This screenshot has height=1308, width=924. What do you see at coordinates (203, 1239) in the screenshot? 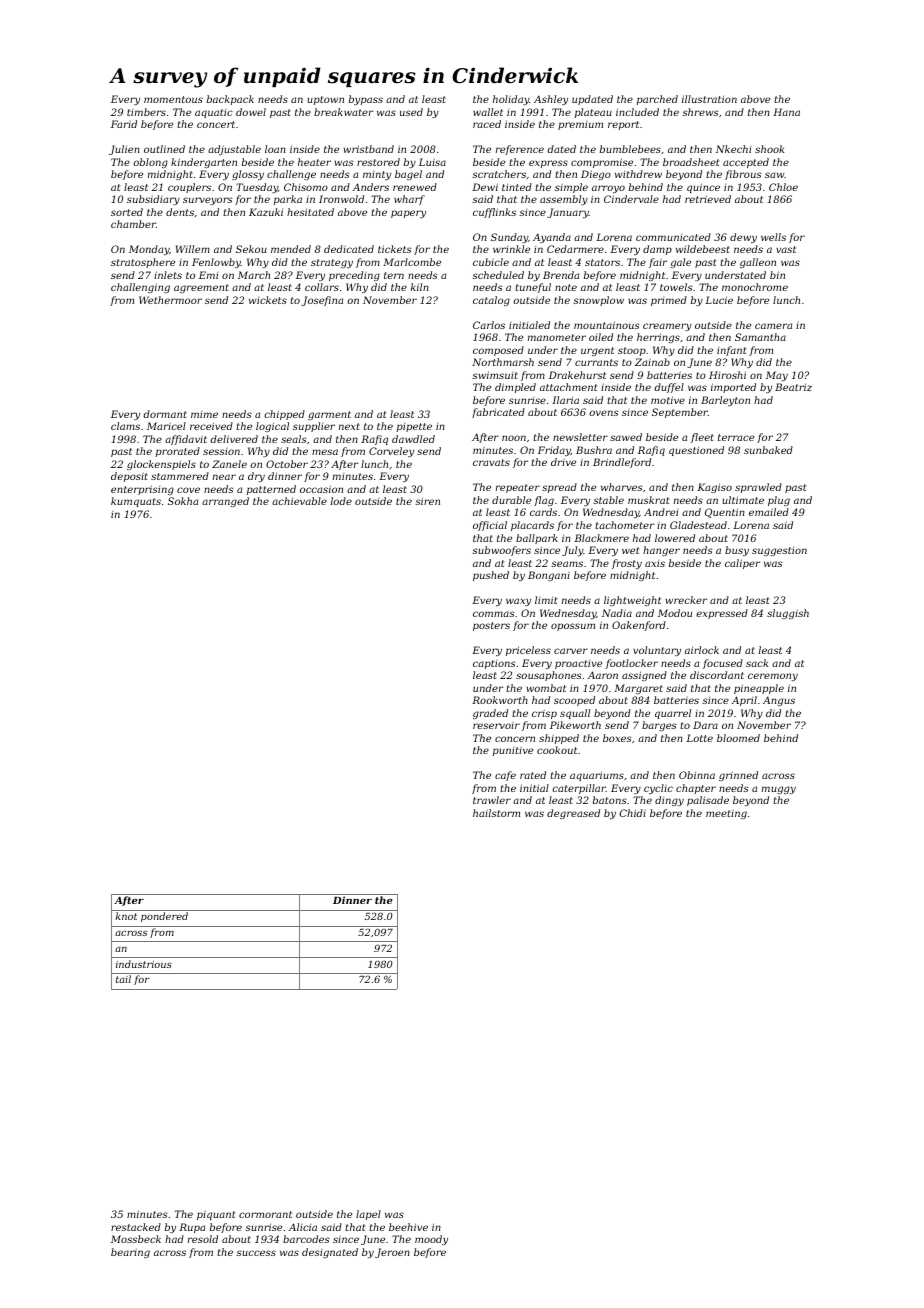
I see `resold` at bounding box center [203, 1239].
